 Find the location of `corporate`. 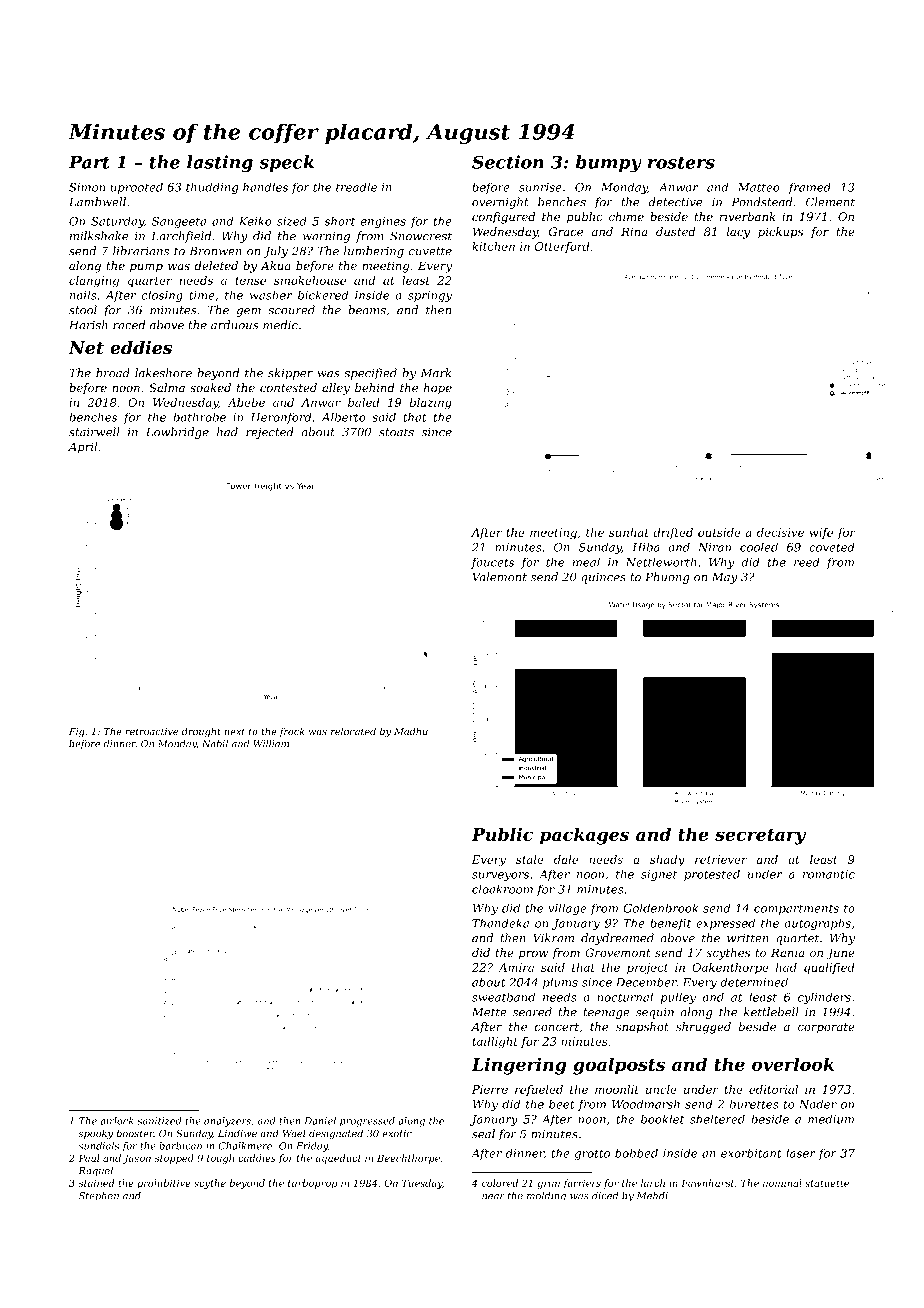

corporate is located at coordinates (826, 1028).
